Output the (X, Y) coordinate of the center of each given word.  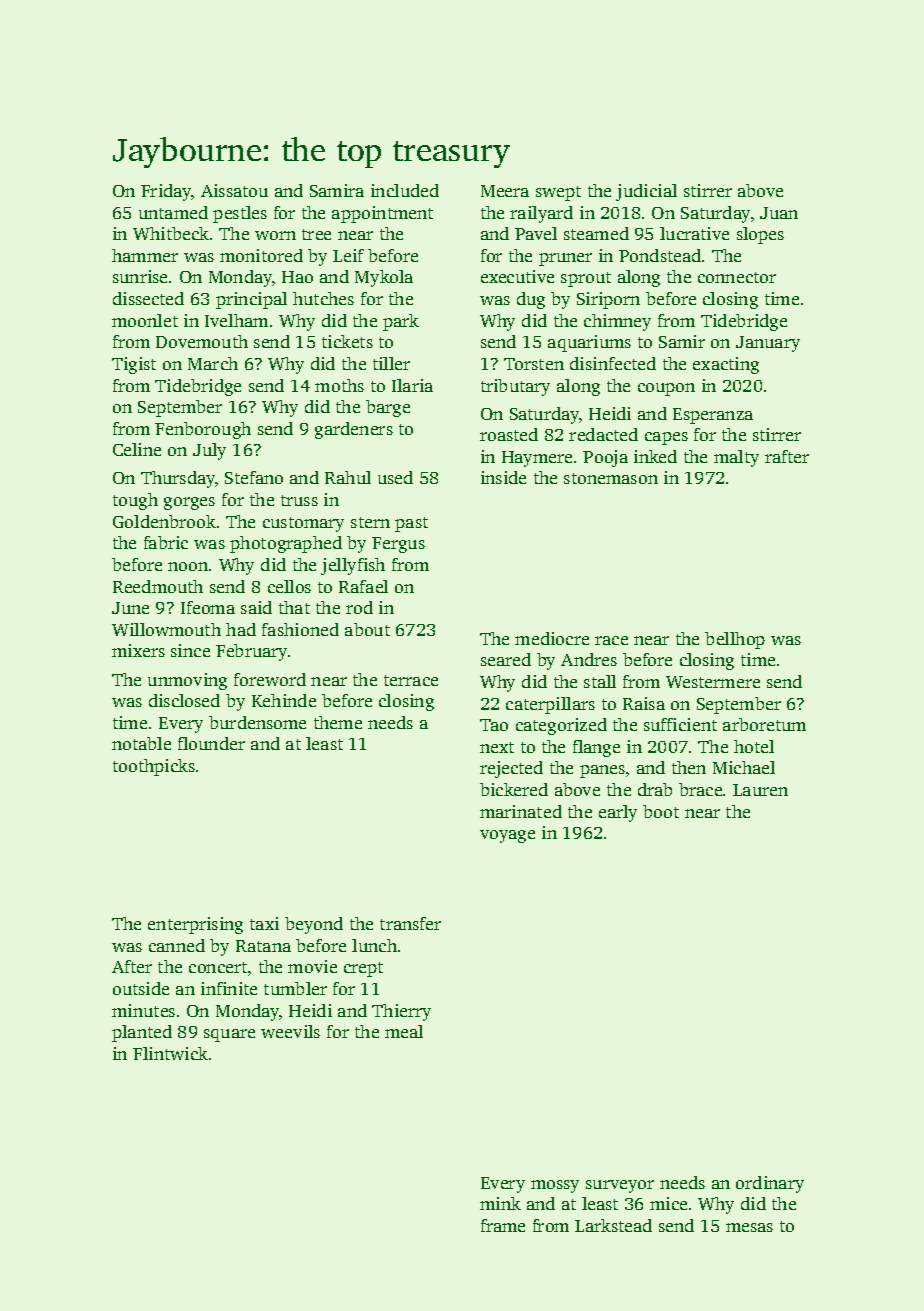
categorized (561, 726)
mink (500, 1203)
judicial (646, 192)
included (405, 190)
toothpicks (154, 767)
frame (503, 1225)
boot (661, 811)
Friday (166, 192)
